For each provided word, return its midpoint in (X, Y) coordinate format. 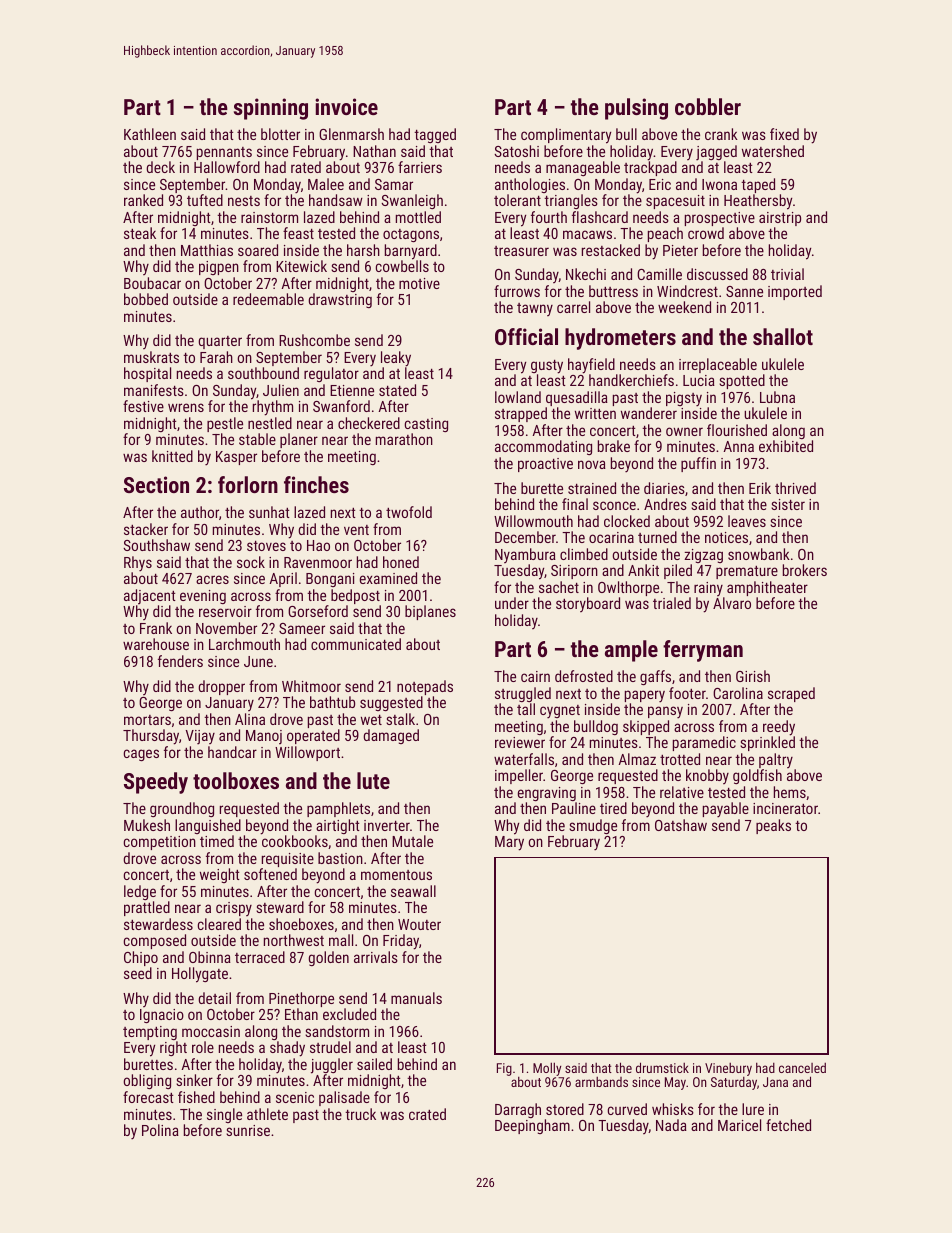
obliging (147, 1081)
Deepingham (532, 1126)
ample (631, 651)
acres (212, 579)
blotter (280, 134)
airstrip (780, 219)
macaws (587, 234)
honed (401, 562)
